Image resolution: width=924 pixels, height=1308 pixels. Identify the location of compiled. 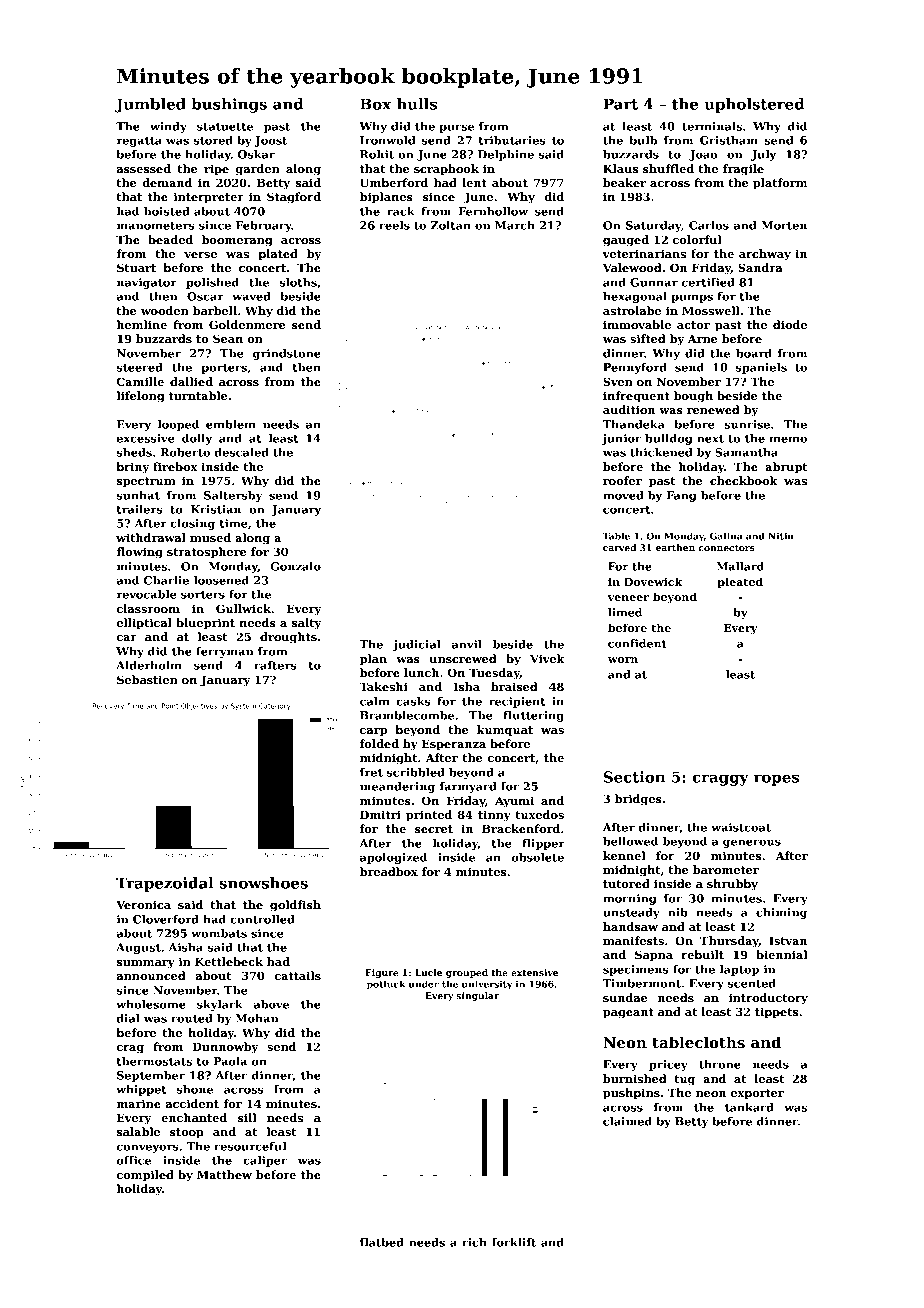
(145, 1176).
